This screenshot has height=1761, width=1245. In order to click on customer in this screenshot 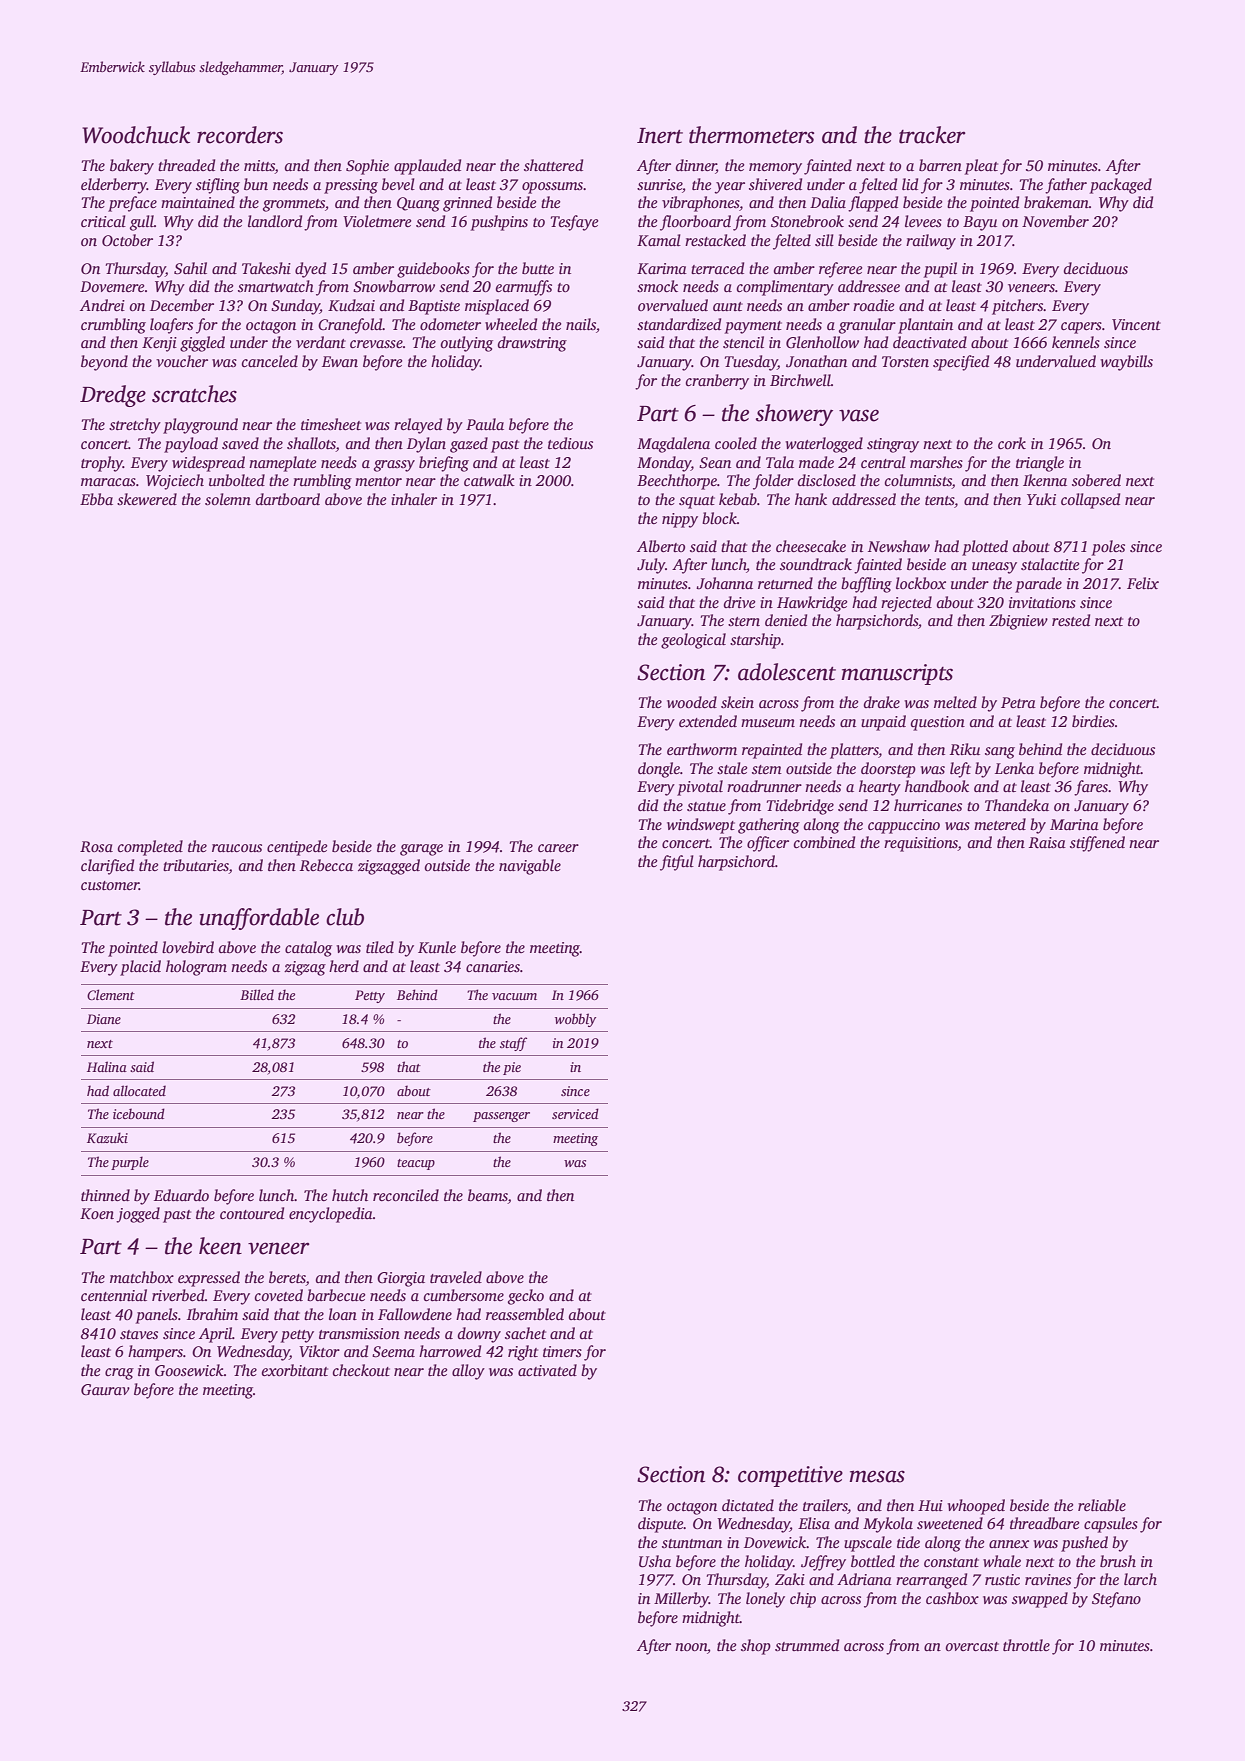, I will do `click(110, 885)`.
